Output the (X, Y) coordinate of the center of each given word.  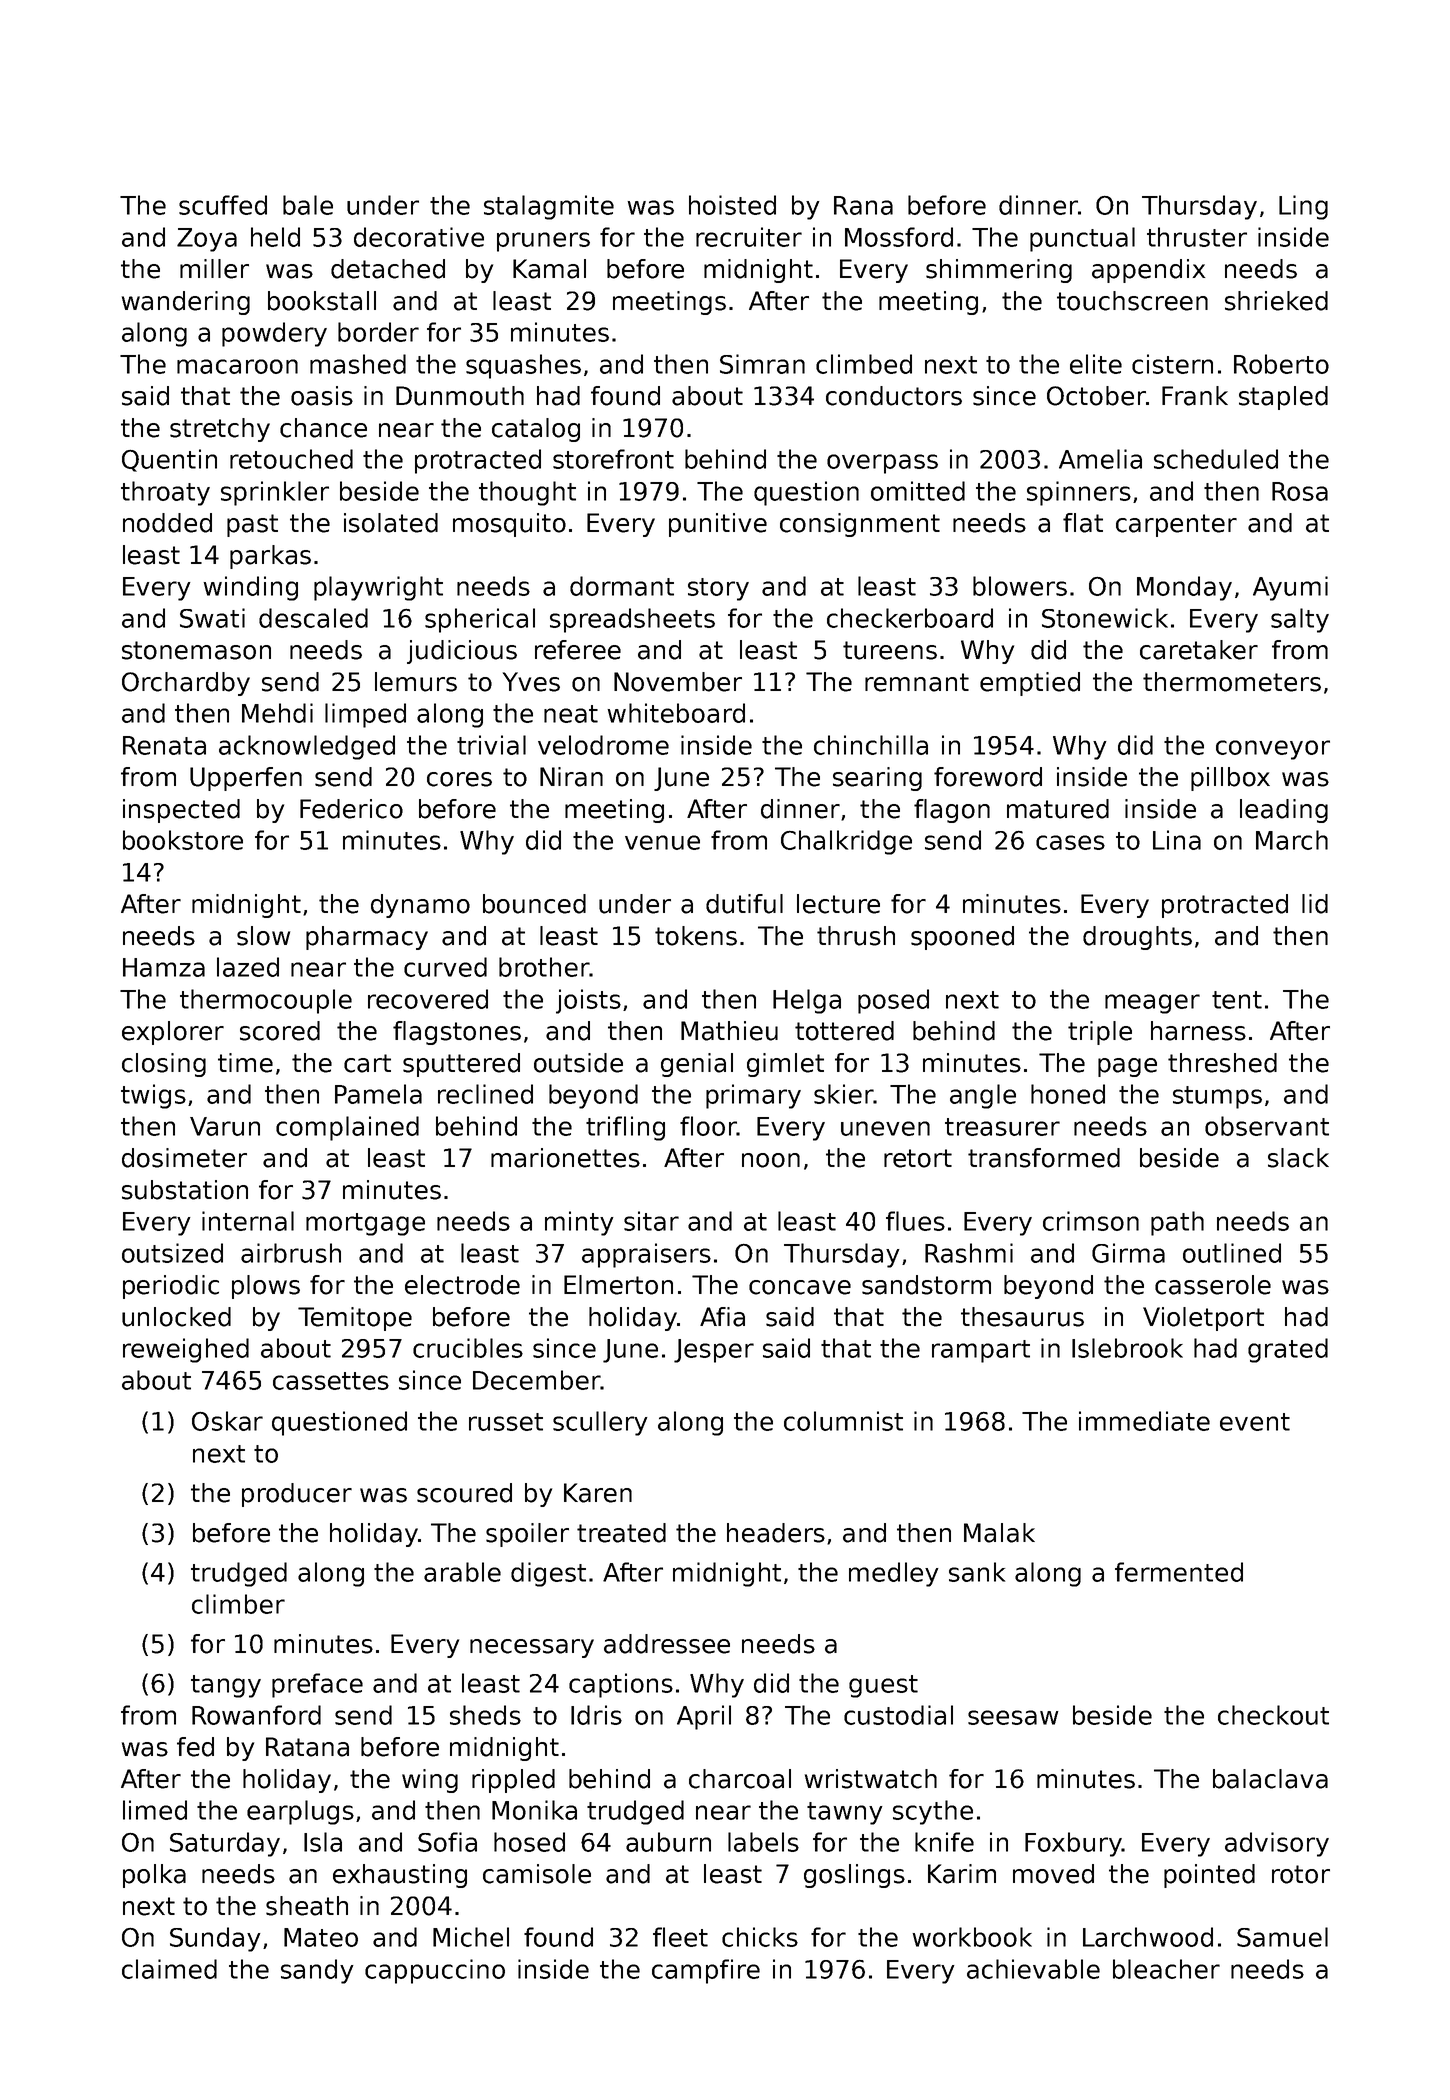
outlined (1232, 1253)
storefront (613, 459)
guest (883, 1686)
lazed (248, 967)
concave (800, 1287)
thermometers (1232, 682)
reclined (485, 1094)
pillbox (1230, 779)
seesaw (1013, 1717)
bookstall (322, 301)
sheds (485, 1715)
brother (544, 967)
